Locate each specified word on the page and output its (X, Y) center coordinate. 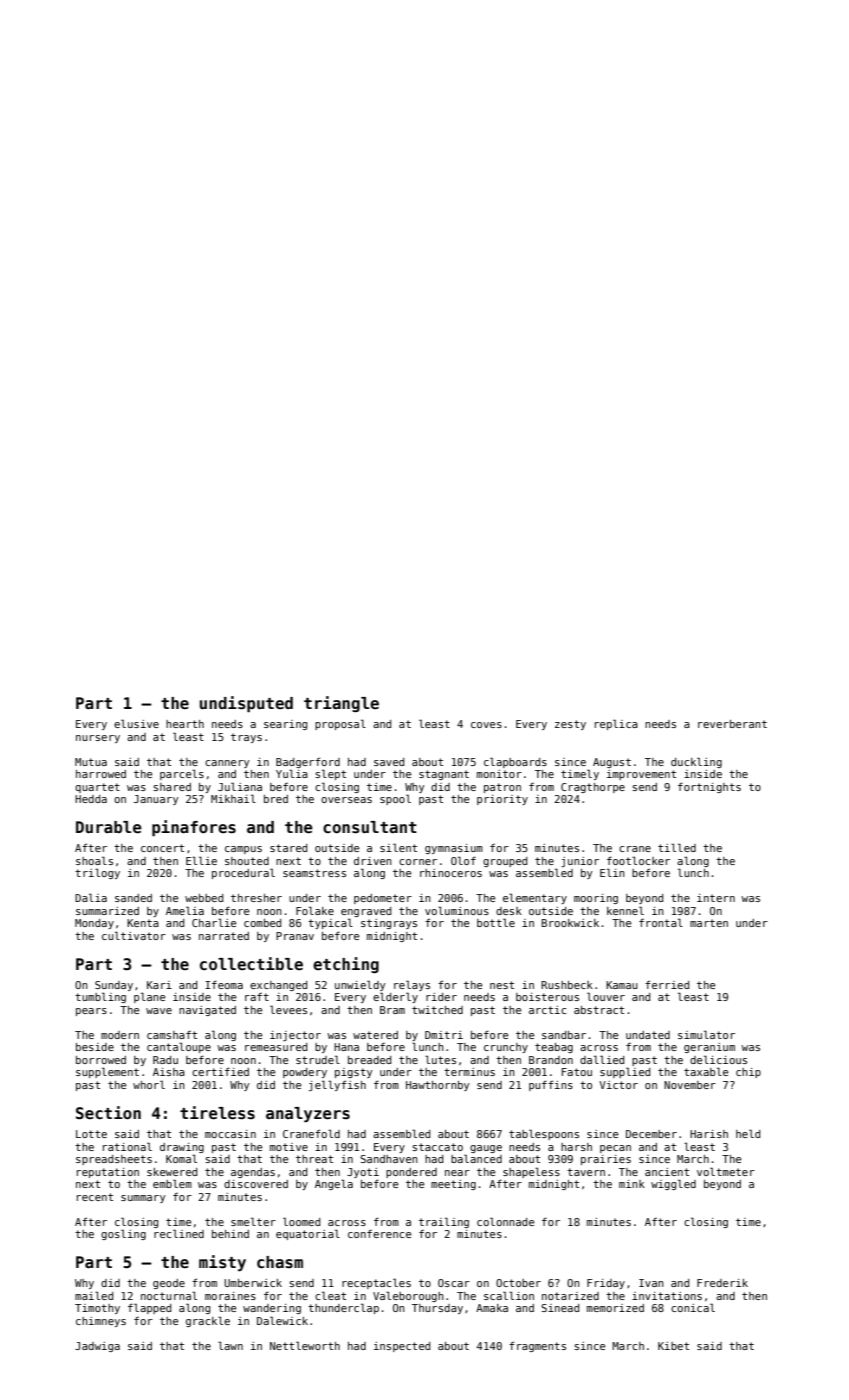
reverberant (732, 724)
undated (648, 1035)
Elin (612, 872)
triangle (341, 704)
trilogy (97, 873)
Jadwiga (97, 1347)
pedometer (383, 899)
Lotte (91, 1134)
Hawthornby (438, 1086)
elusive (136, 723)
